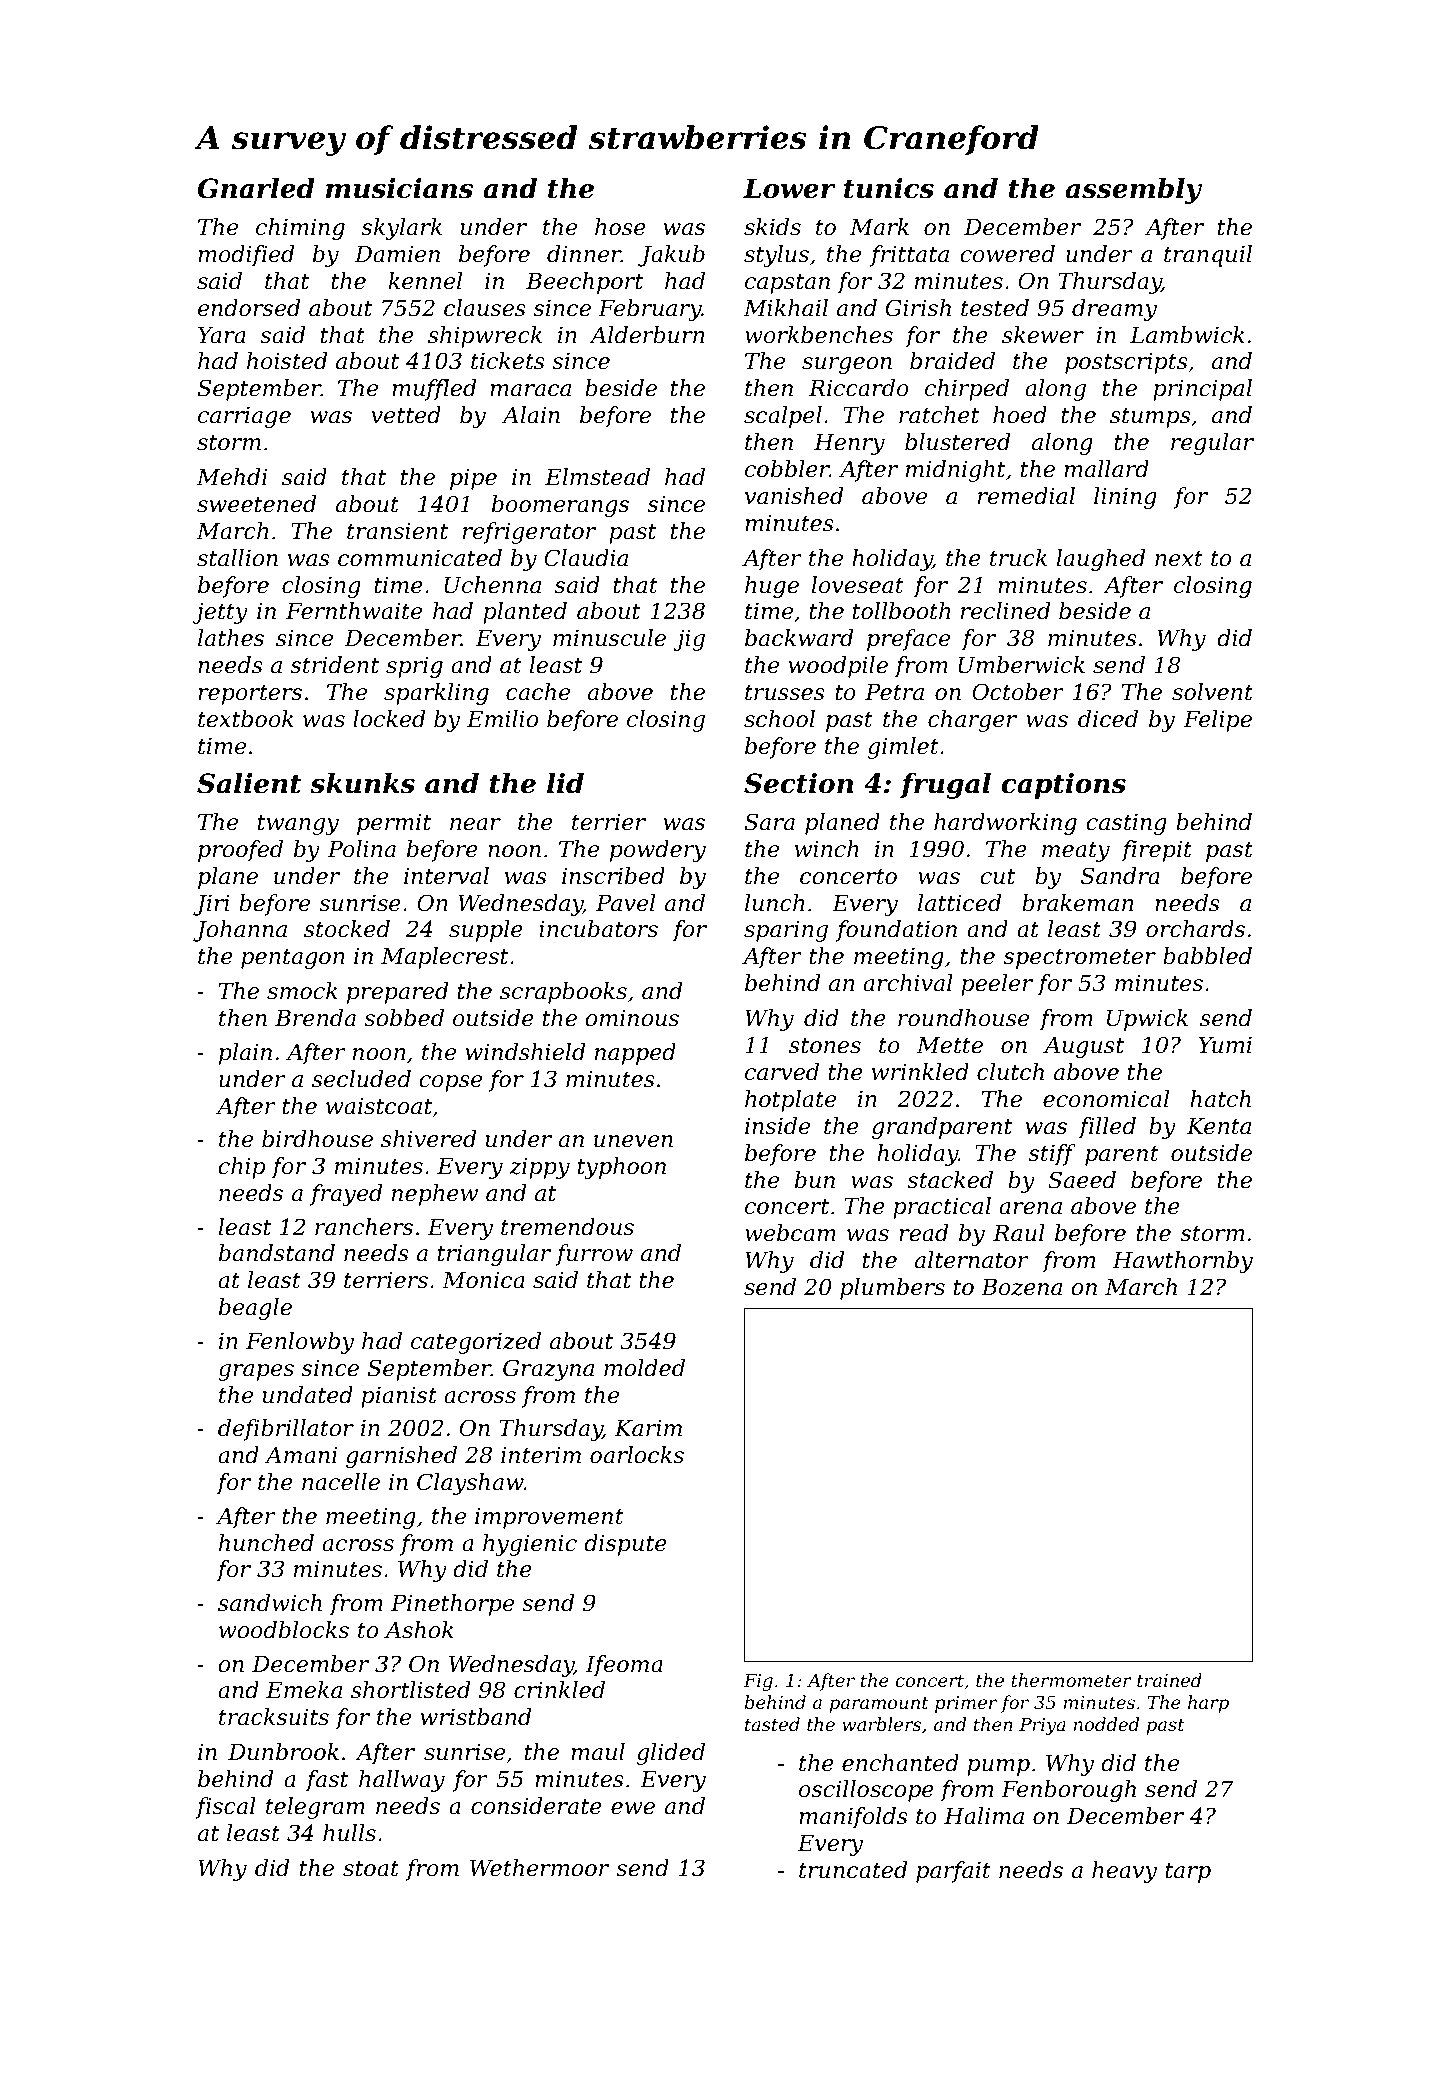  Describe the element at coordinates (232, 477) in the screenshot. I see `Mehdi` at that location.
